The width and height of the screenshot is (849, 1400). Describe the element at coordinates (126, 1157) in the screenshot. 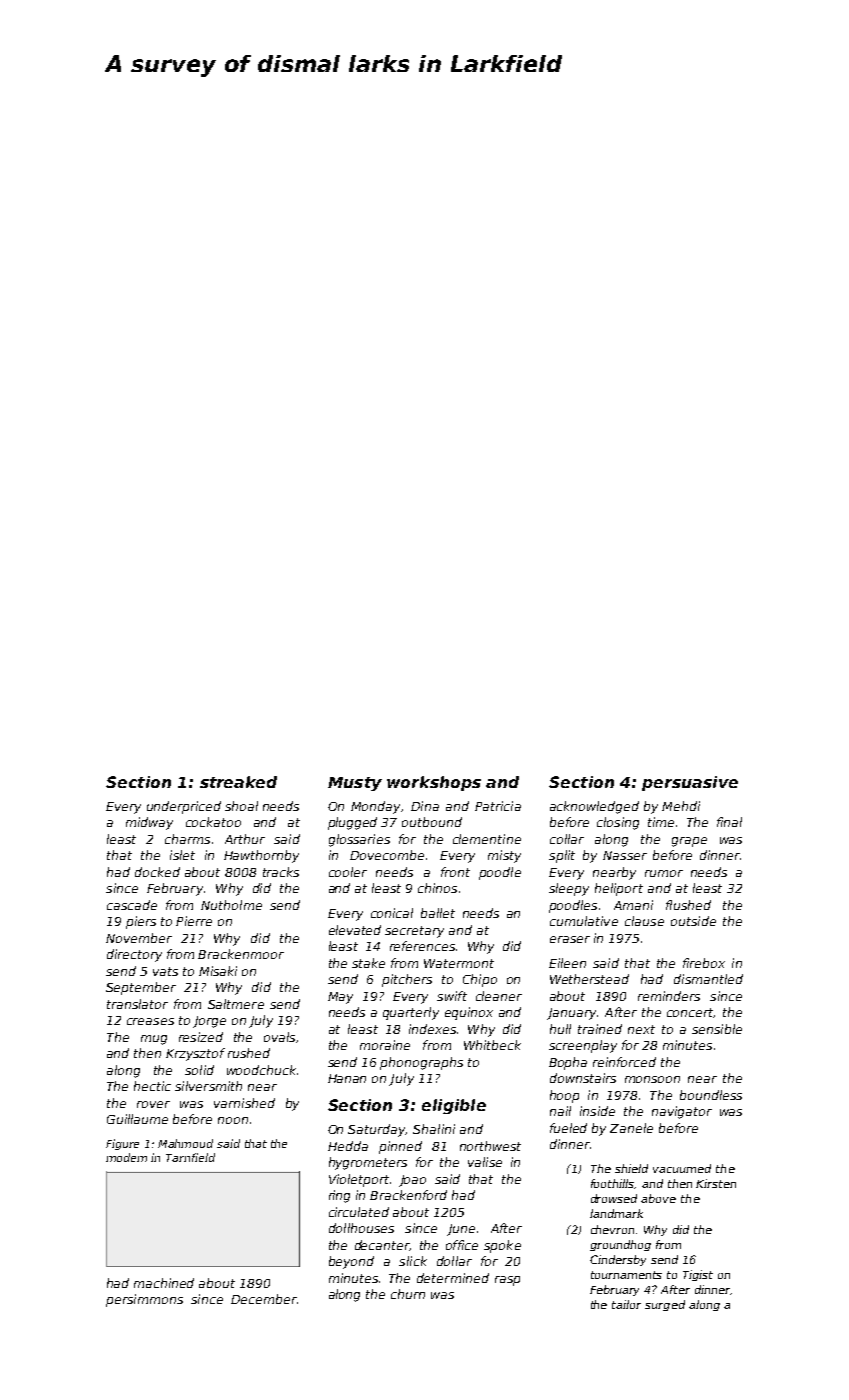

I see `modem` at that location.
